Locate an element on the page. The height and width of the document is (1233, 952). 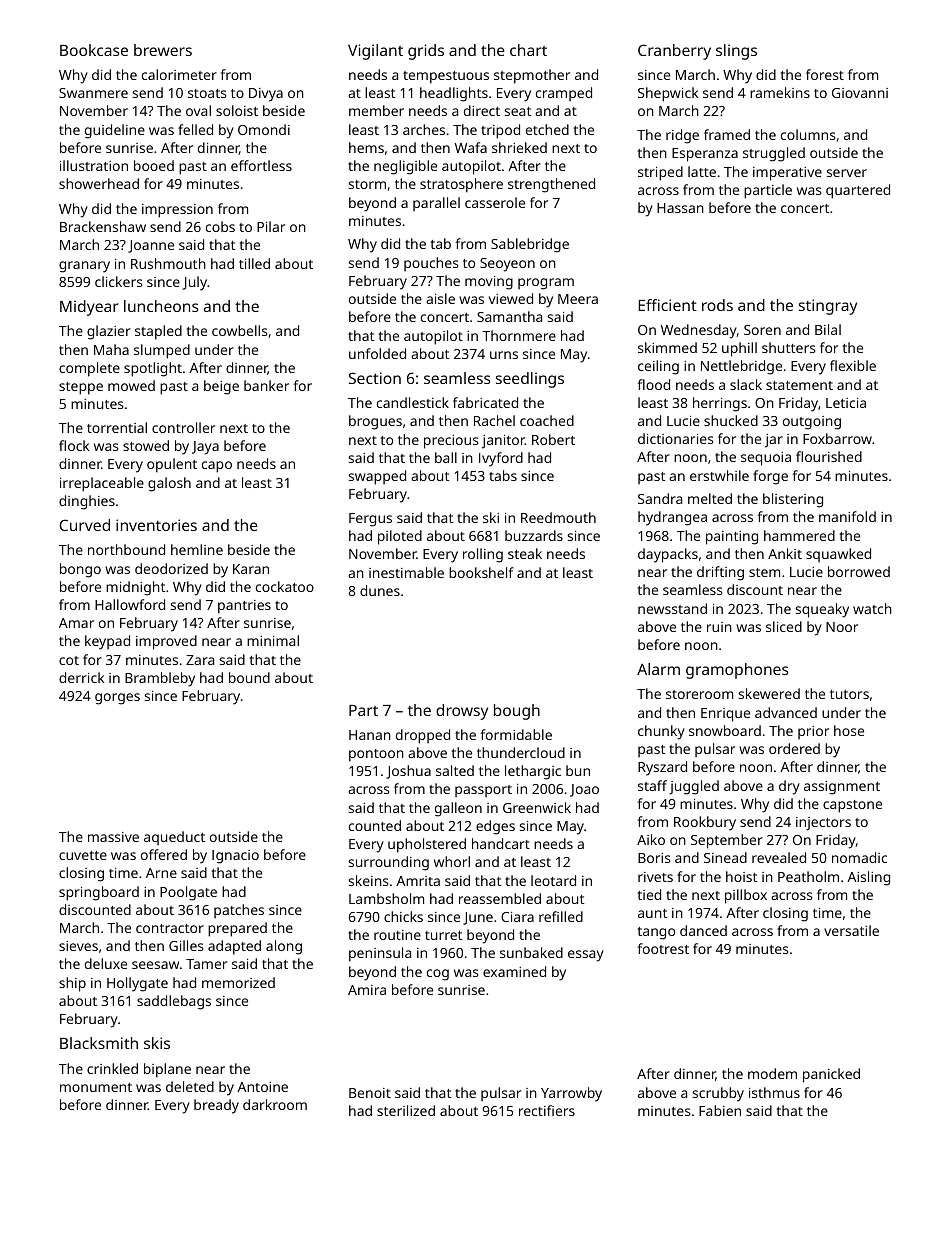
Brackenshaw is located at coordinates (103, 226).
